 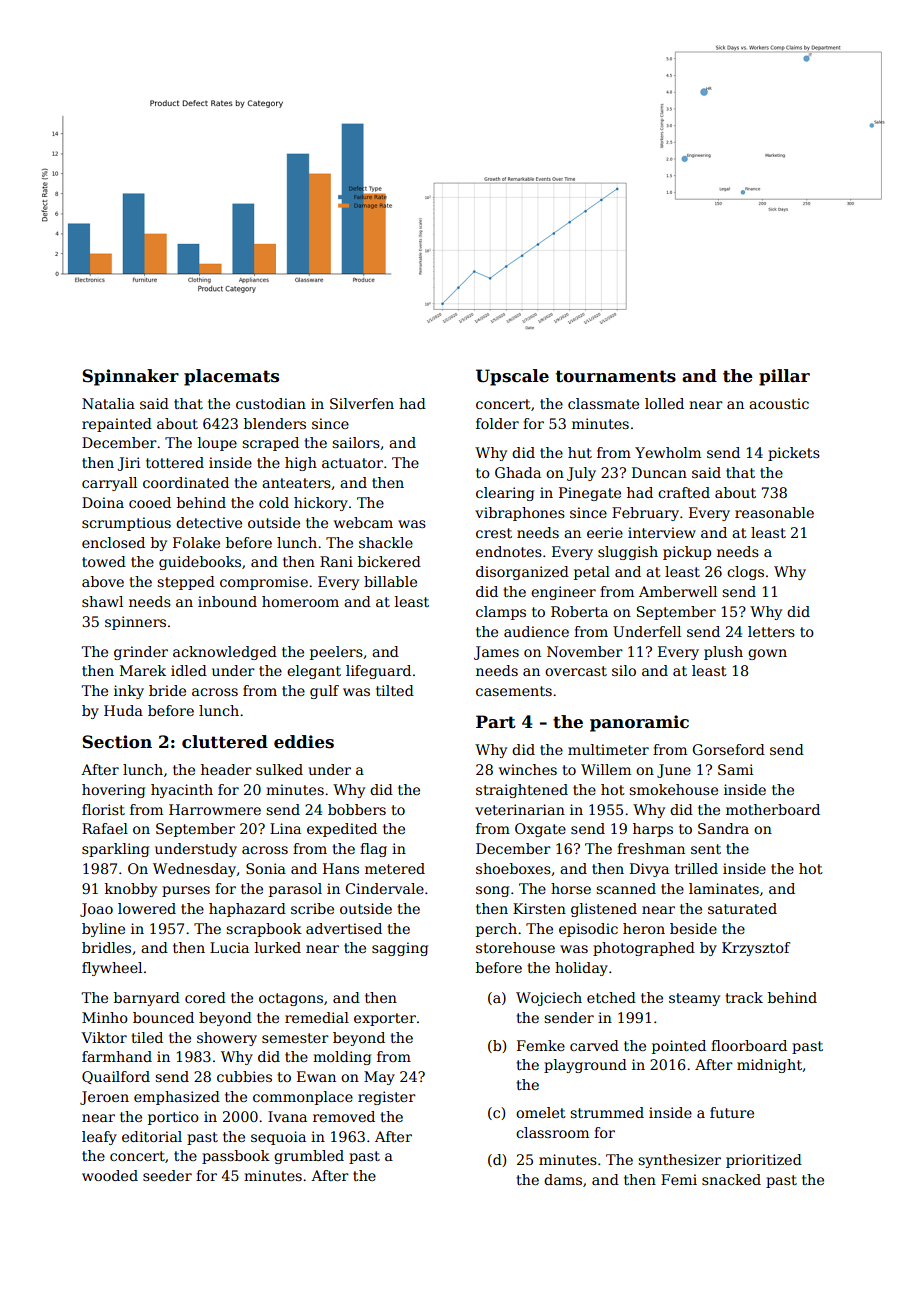 I want to click on prioritized, so click(x=764, y=1161).
